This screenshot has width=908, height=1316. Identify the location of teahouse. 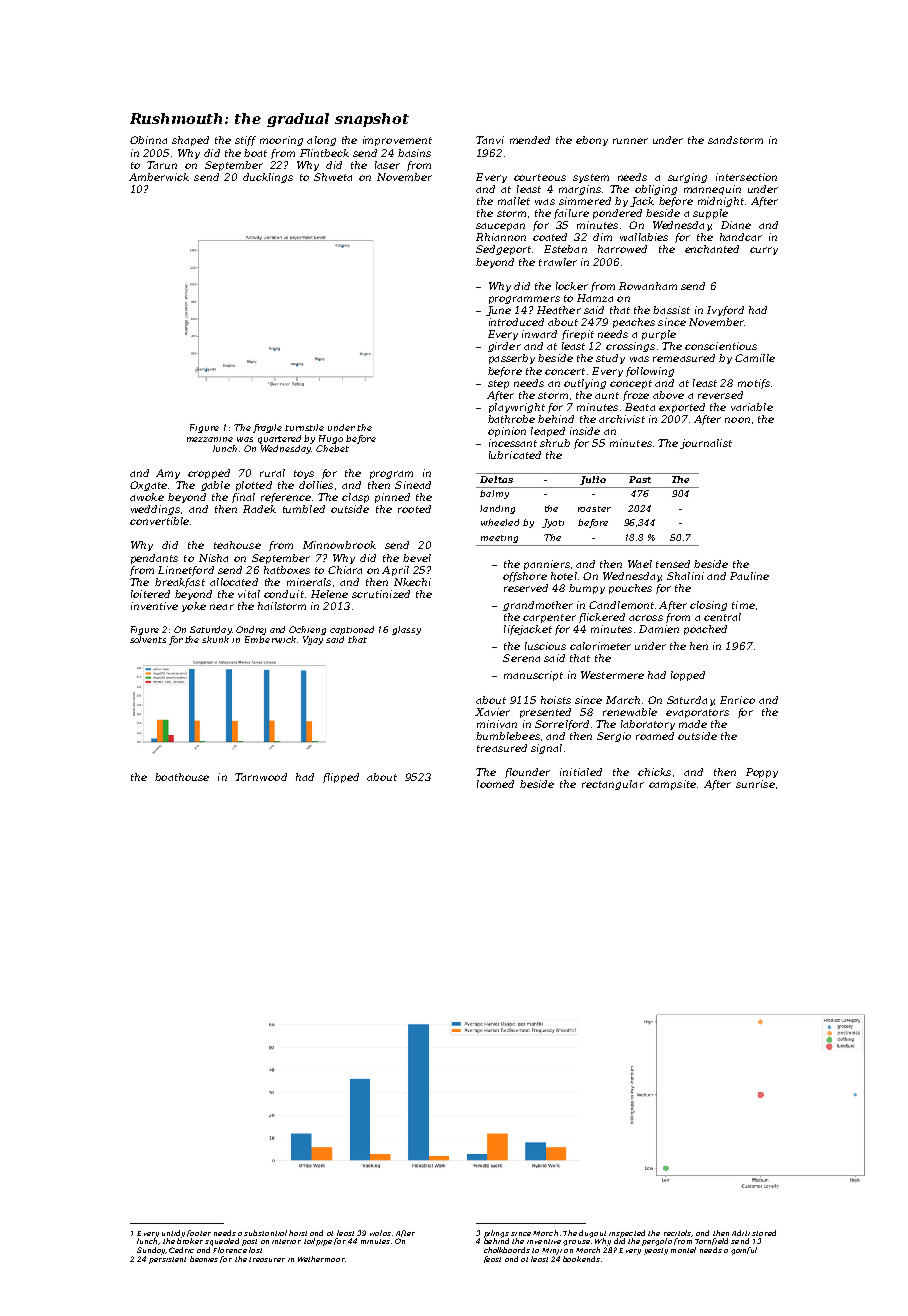
(237, 545).
